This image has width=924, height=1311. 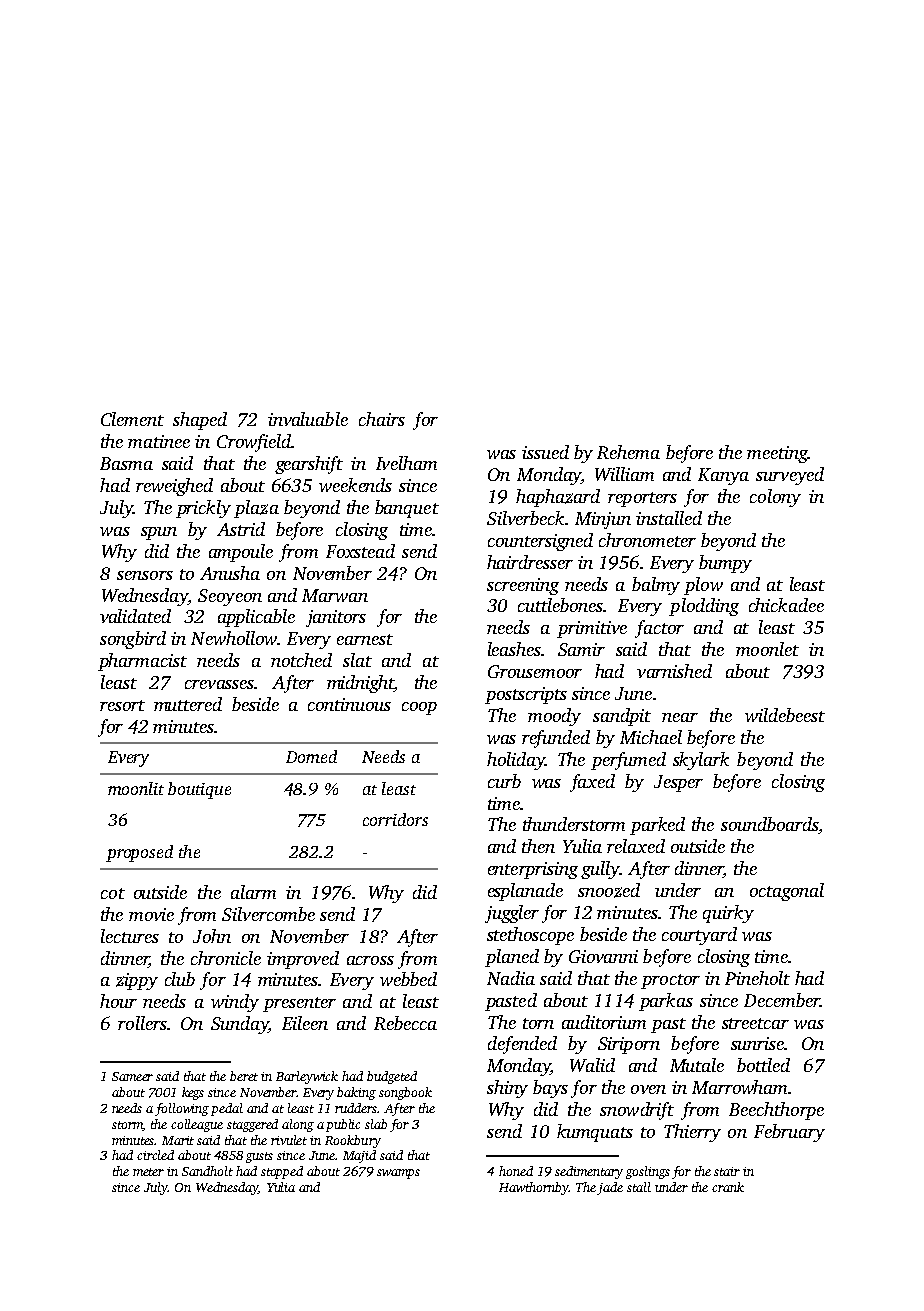 I want to click on rollers, so click(x=142, y=1023).
